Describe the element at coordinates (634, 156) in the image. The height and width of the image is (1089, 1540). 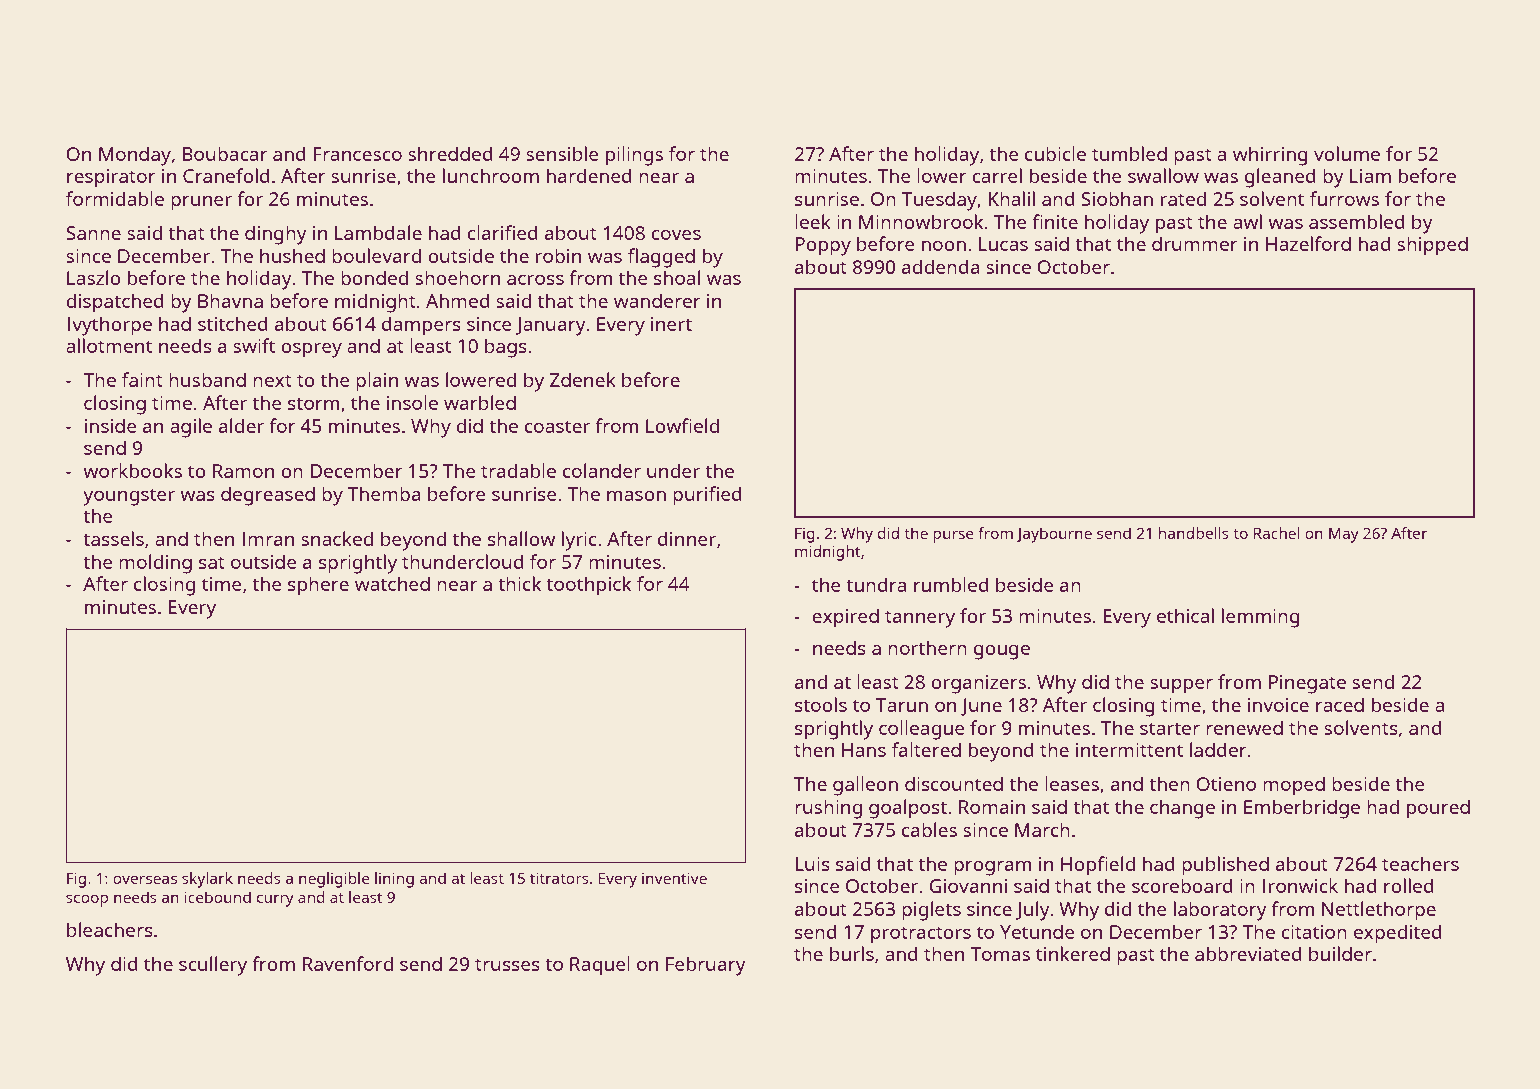
I see `pilings` at that location.
